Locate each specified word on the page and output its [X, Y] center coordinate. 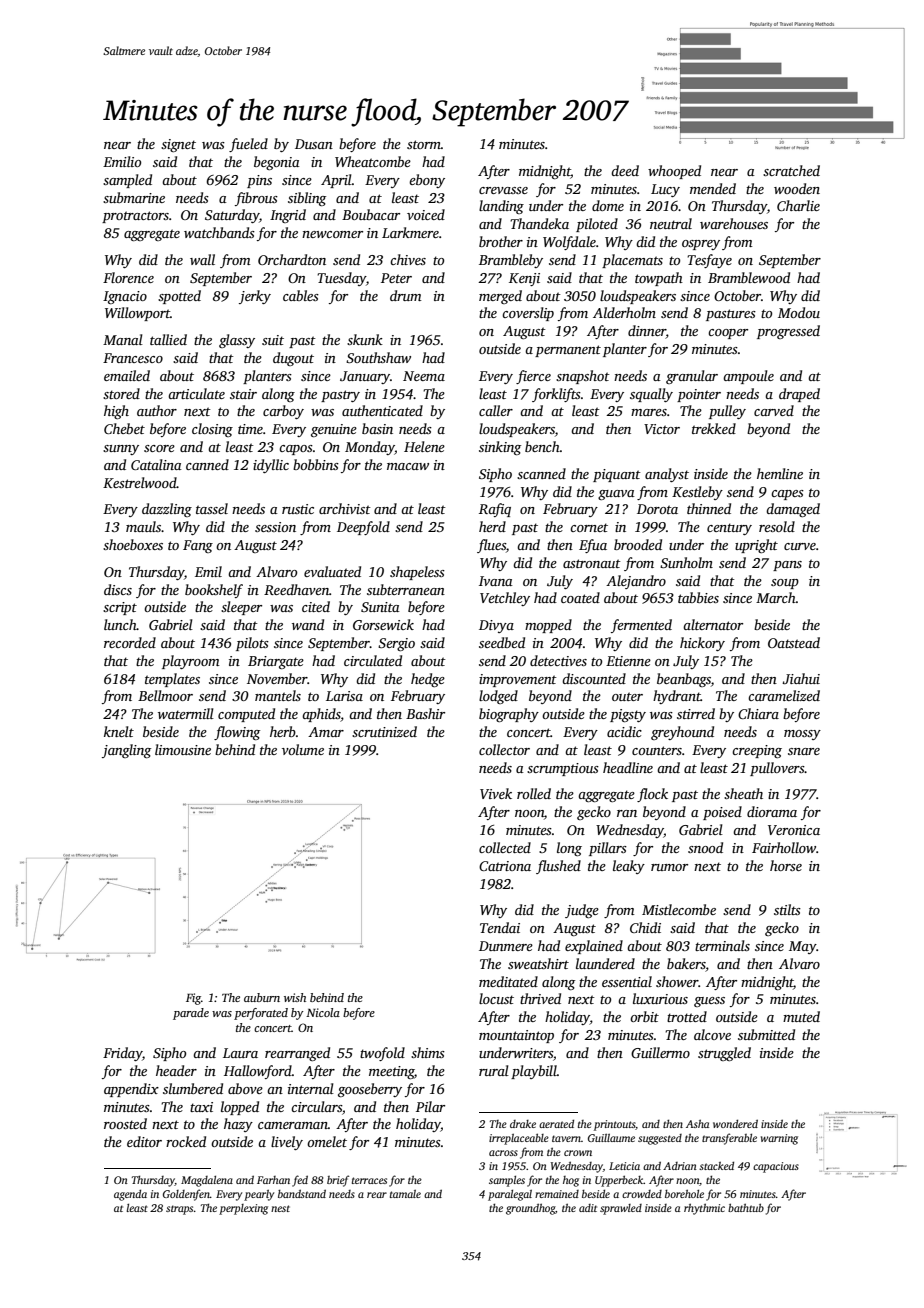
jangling [126, 751]
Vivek [496, 793]
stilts [787, 909]
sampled [127, 181]
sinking [500, 448]
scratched [791, 170]
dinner [647, 332]
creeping [757, 751]
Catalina [156, 464]
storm [424, 144]
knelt [119, 731]
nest [280, 1208]
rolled [534, 793]
